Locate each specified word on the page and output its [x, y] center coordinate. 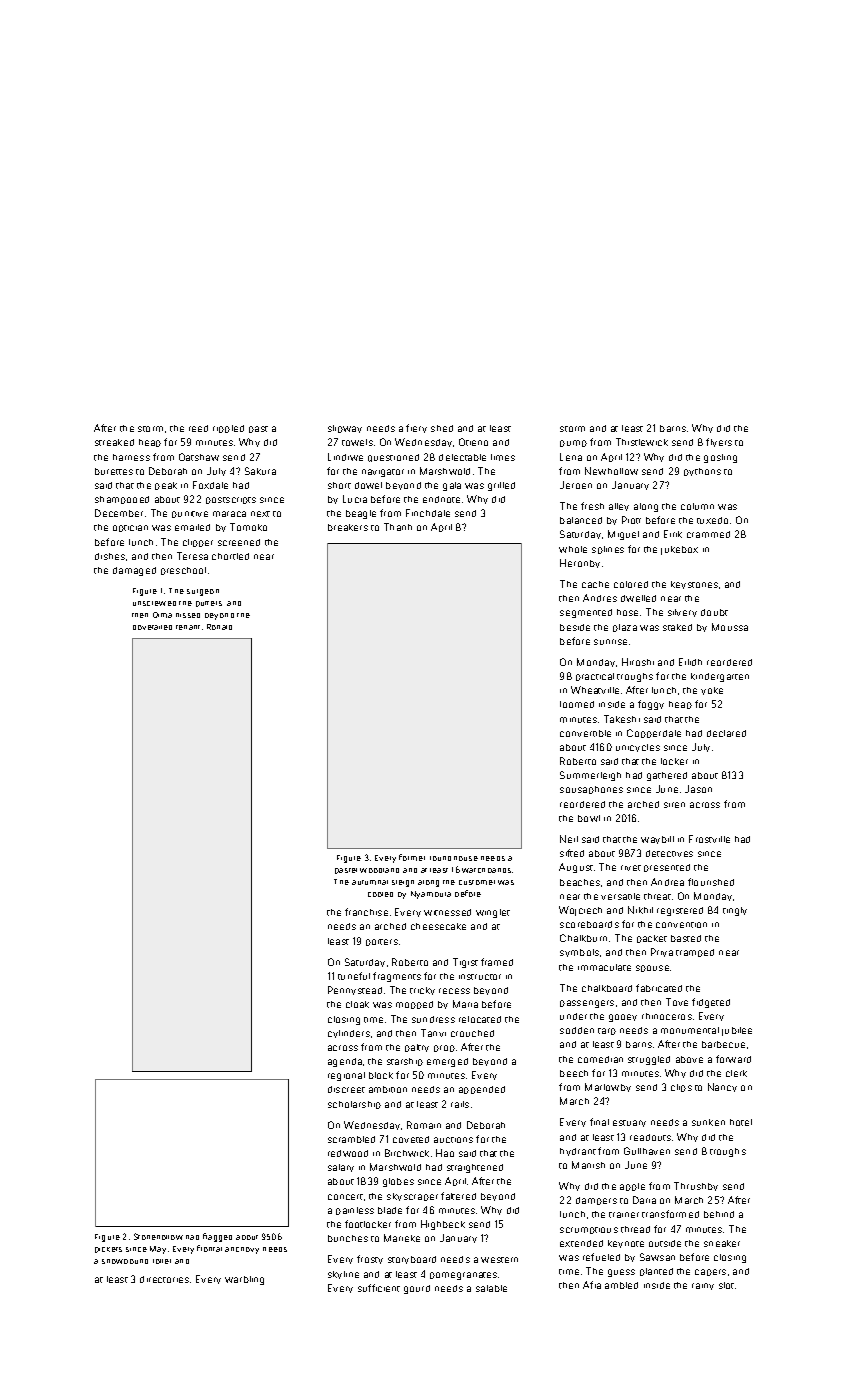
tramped [695, 953]
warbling [244, 1280]
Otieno [473, 442]
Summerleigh [590, 776]
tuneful [354, 976]
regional [346, 1076]
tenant [188, 627]
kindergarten [720, 677]
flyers [719, 442]
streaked [114, 442]
